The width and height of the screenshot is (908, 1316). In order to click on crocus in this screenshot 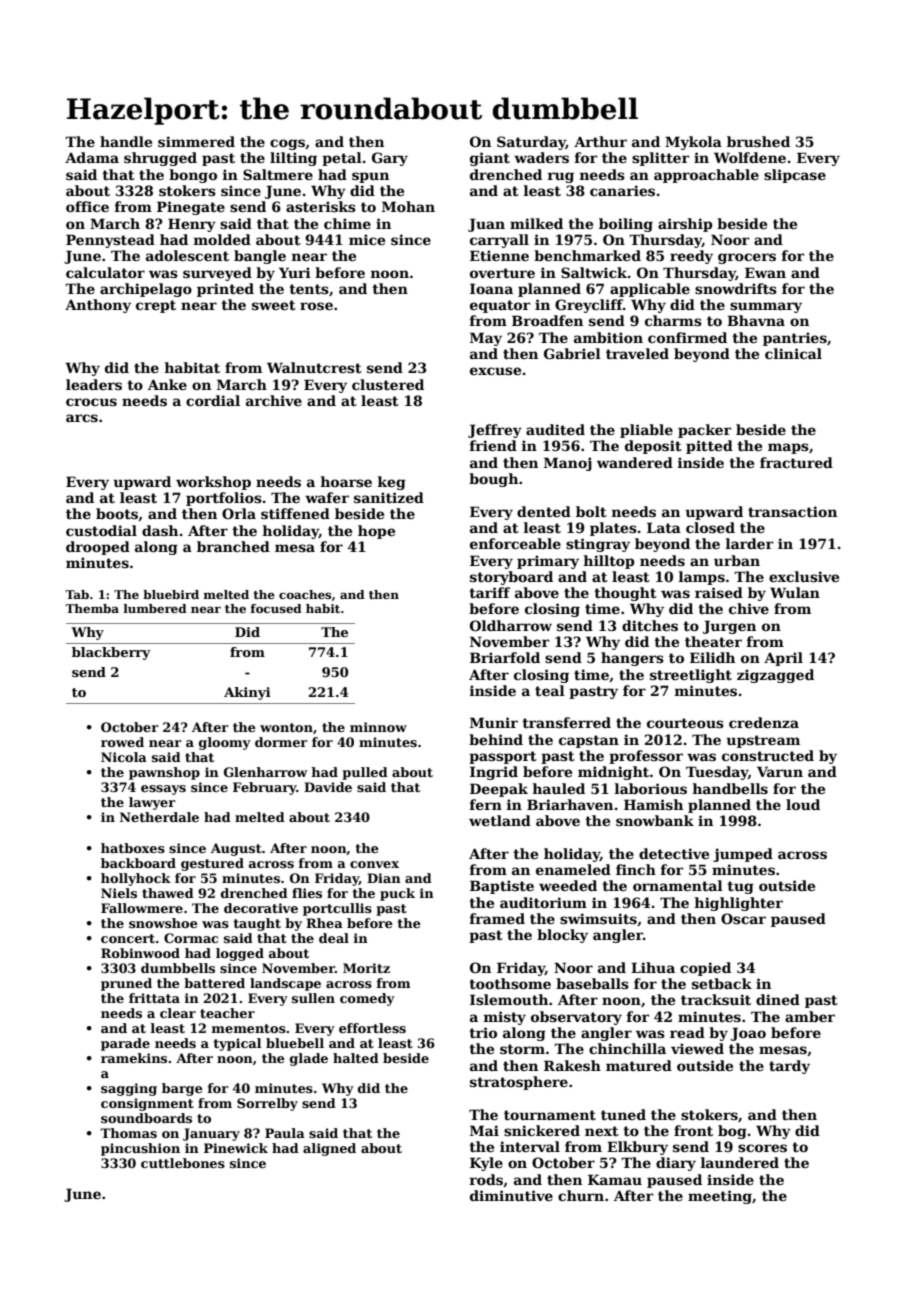, I will do `click(91, 402)`.
